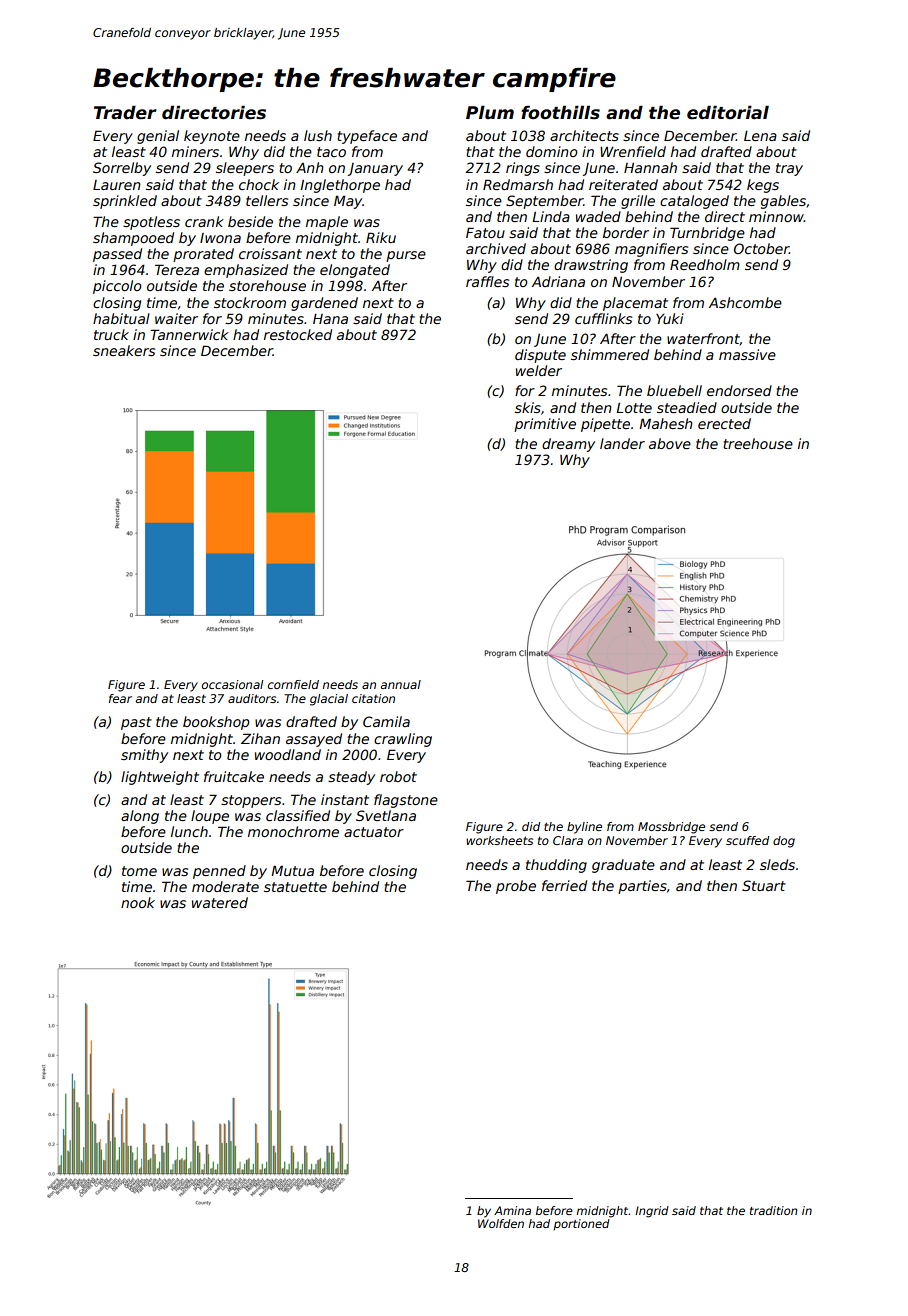  I want to click on truck, so click(111, 334).
